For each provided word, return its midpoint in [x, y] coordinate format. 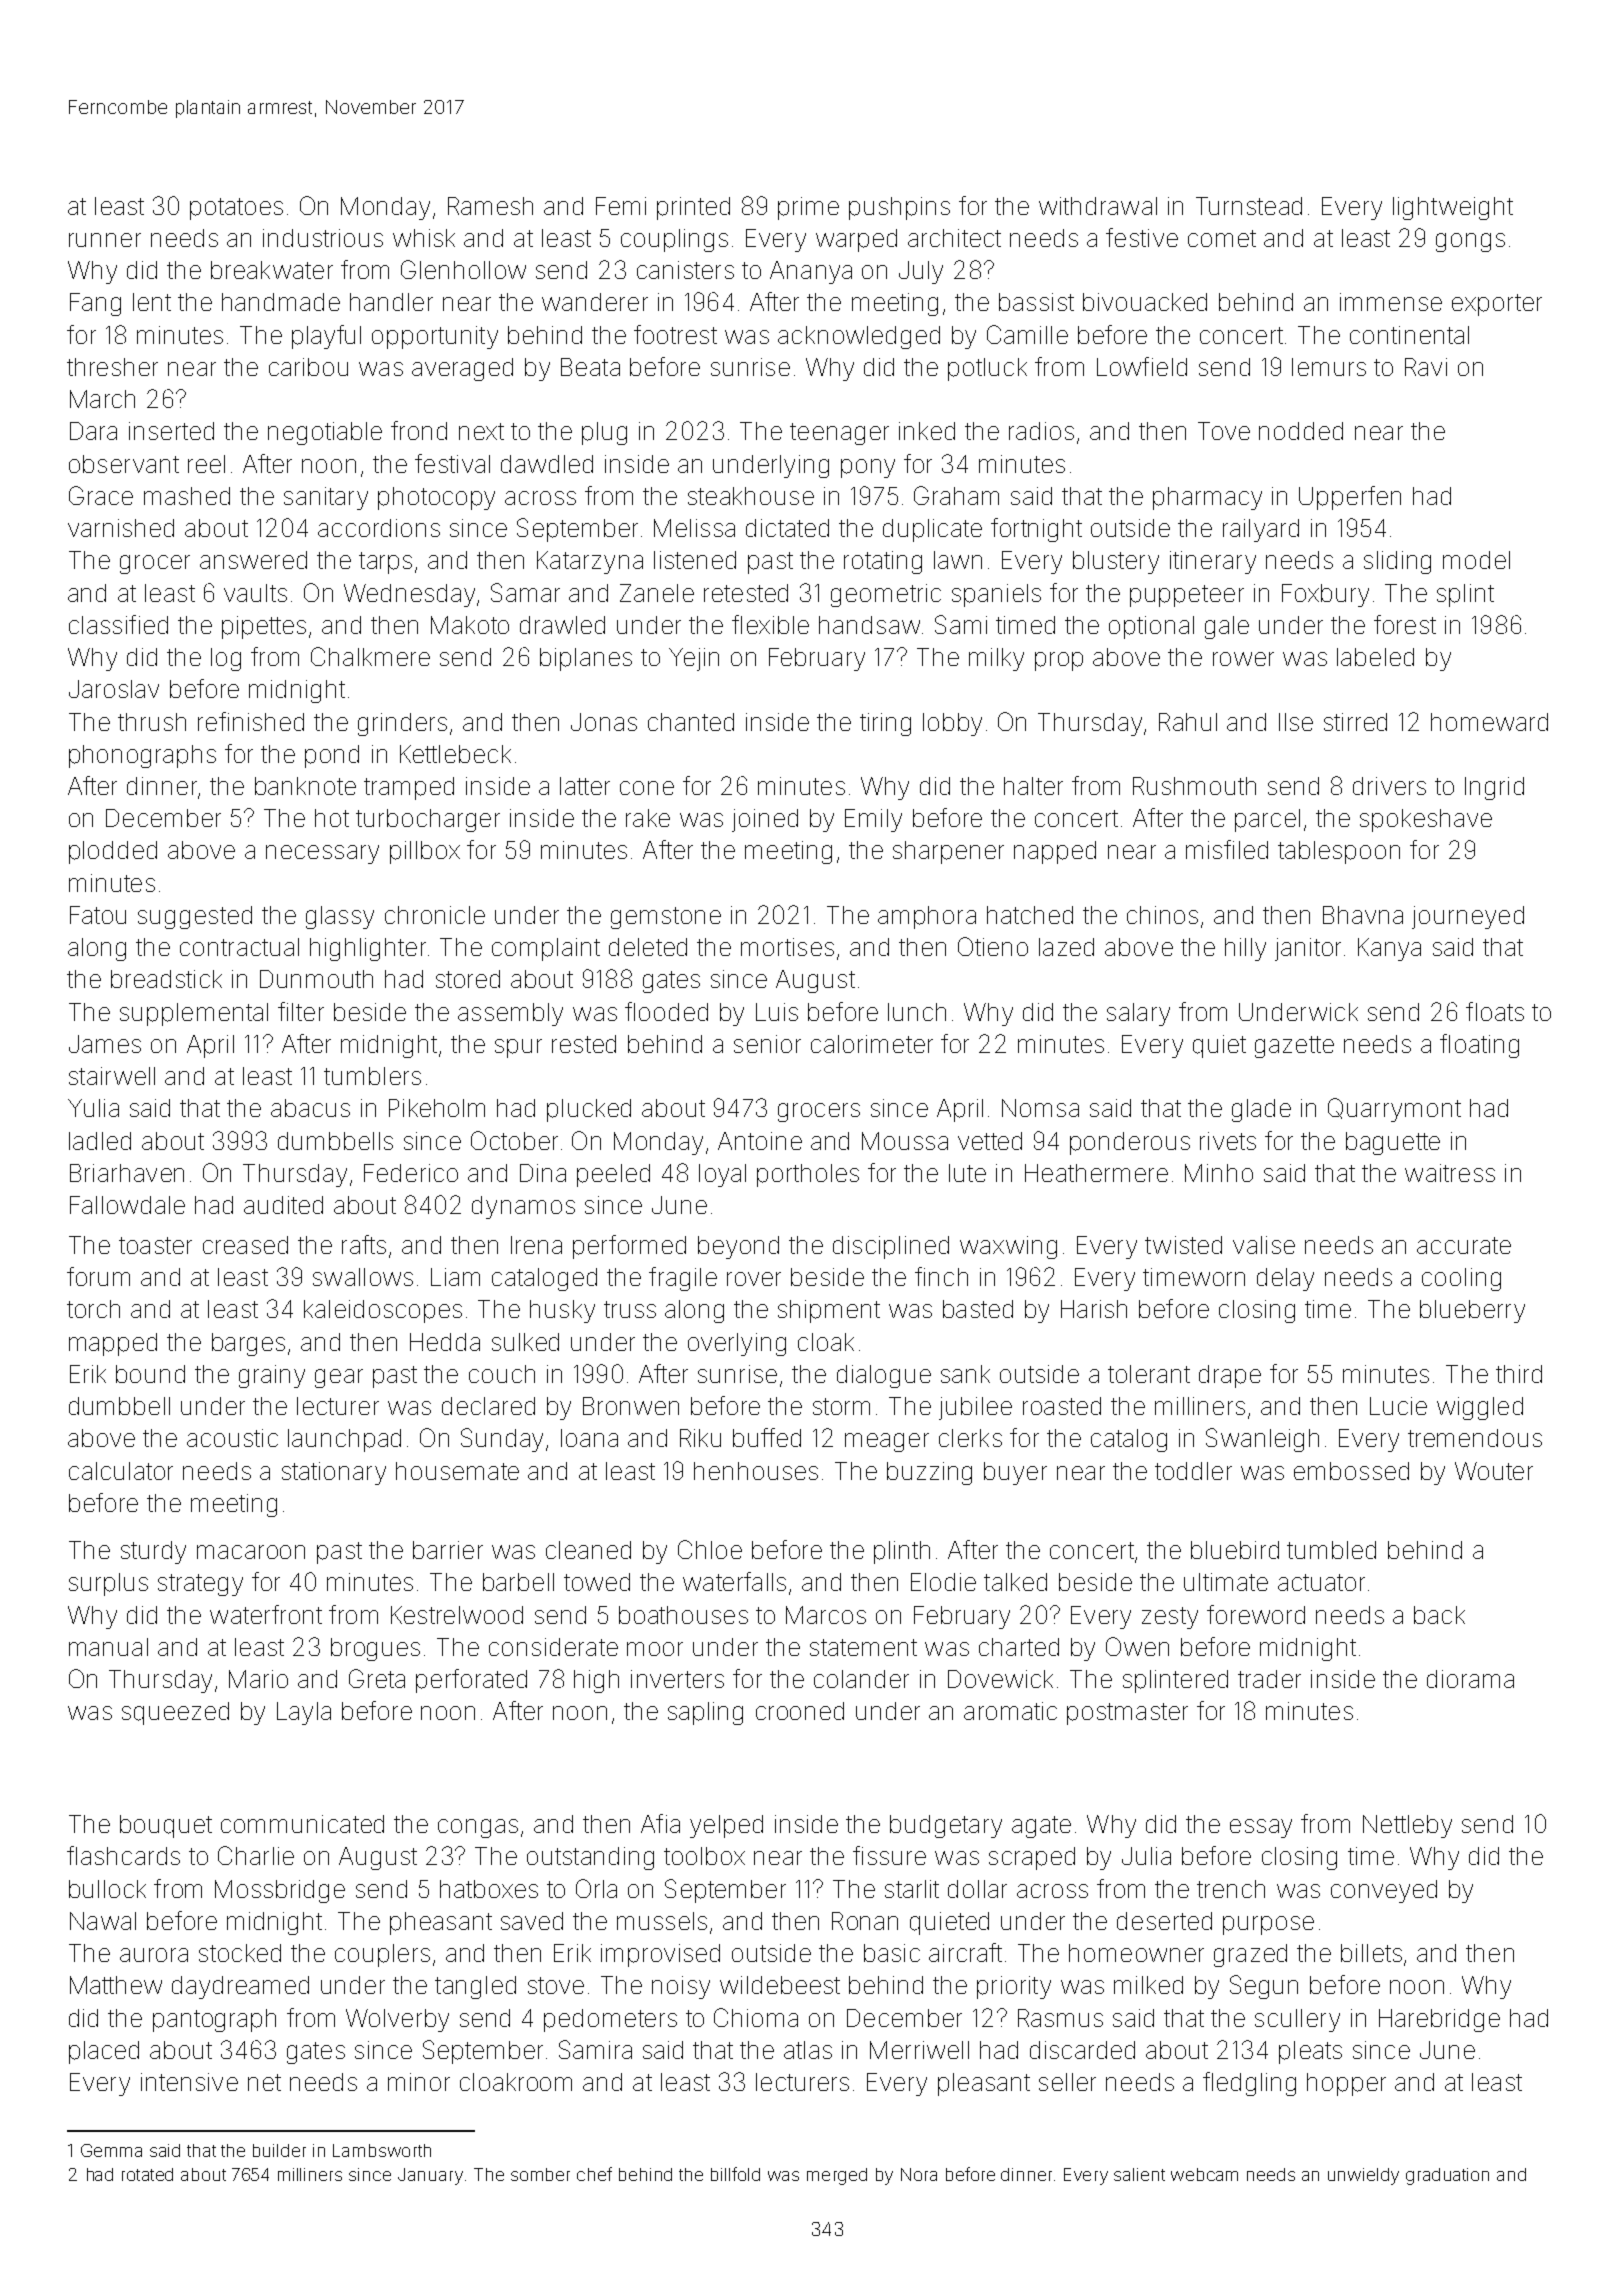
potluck [987, 369]
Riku [700, 1438]
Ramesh [490, 206]
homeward [1489, 722]
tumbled [1331, 1550]
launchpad [344, 1440]
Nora [919, 2174]
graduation [1447, 2176]
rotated [147, 2174]
